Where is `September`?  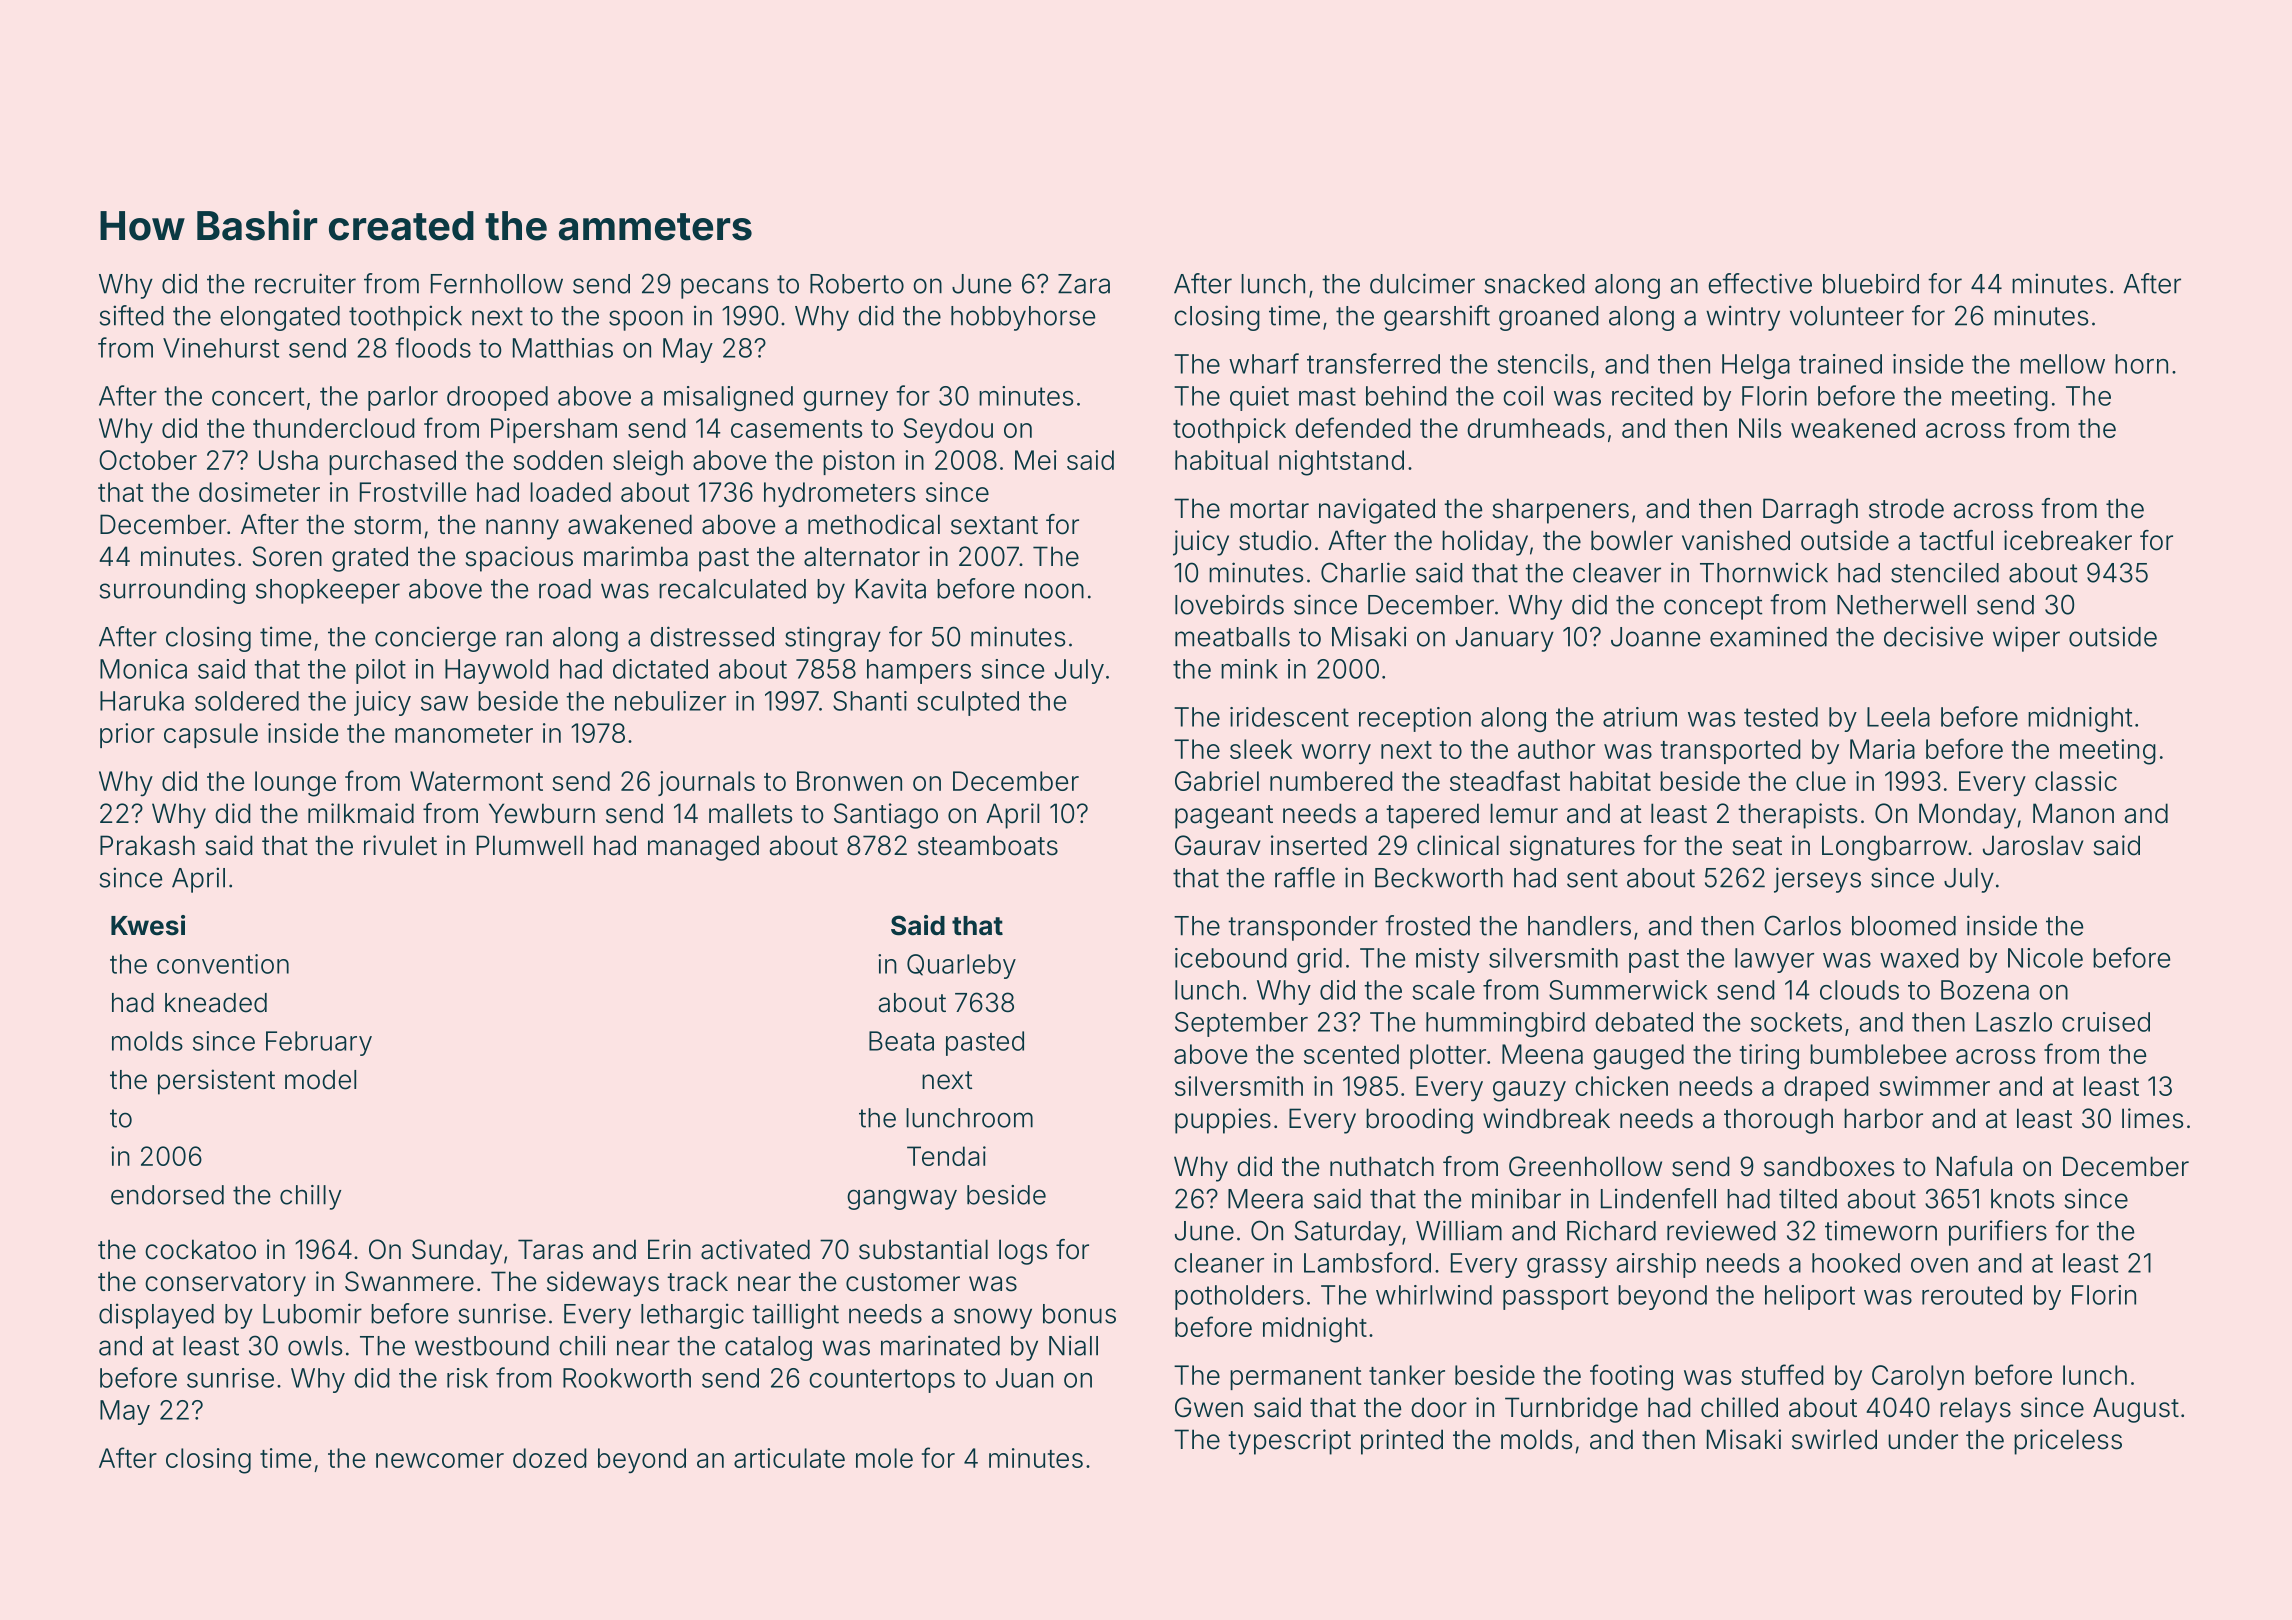 September is located at coordinates (1241, 1024).
